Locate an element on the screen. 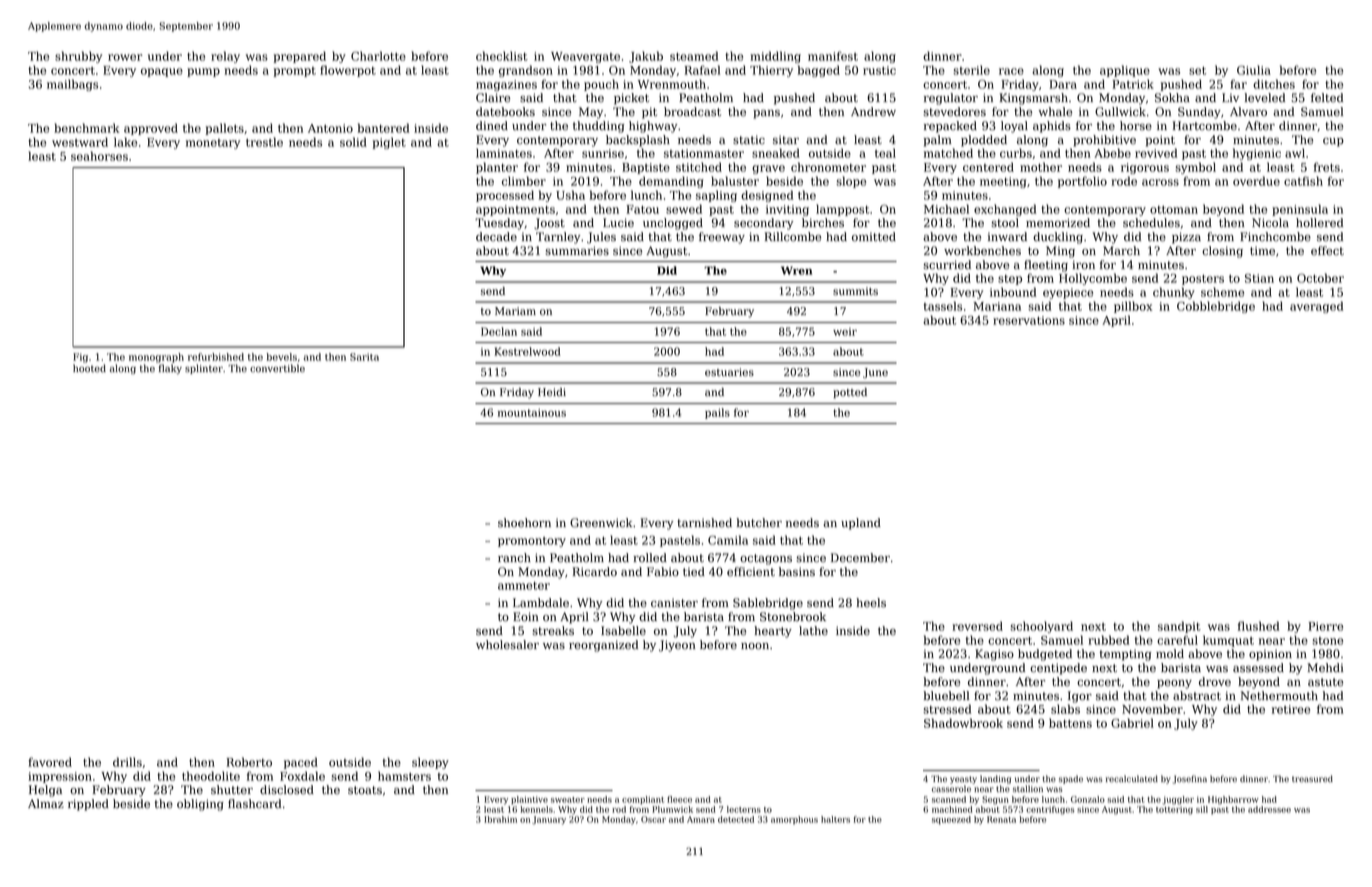 This screenshot has height=887, width=1372. Heidi is located at coordinates (552, 392).
